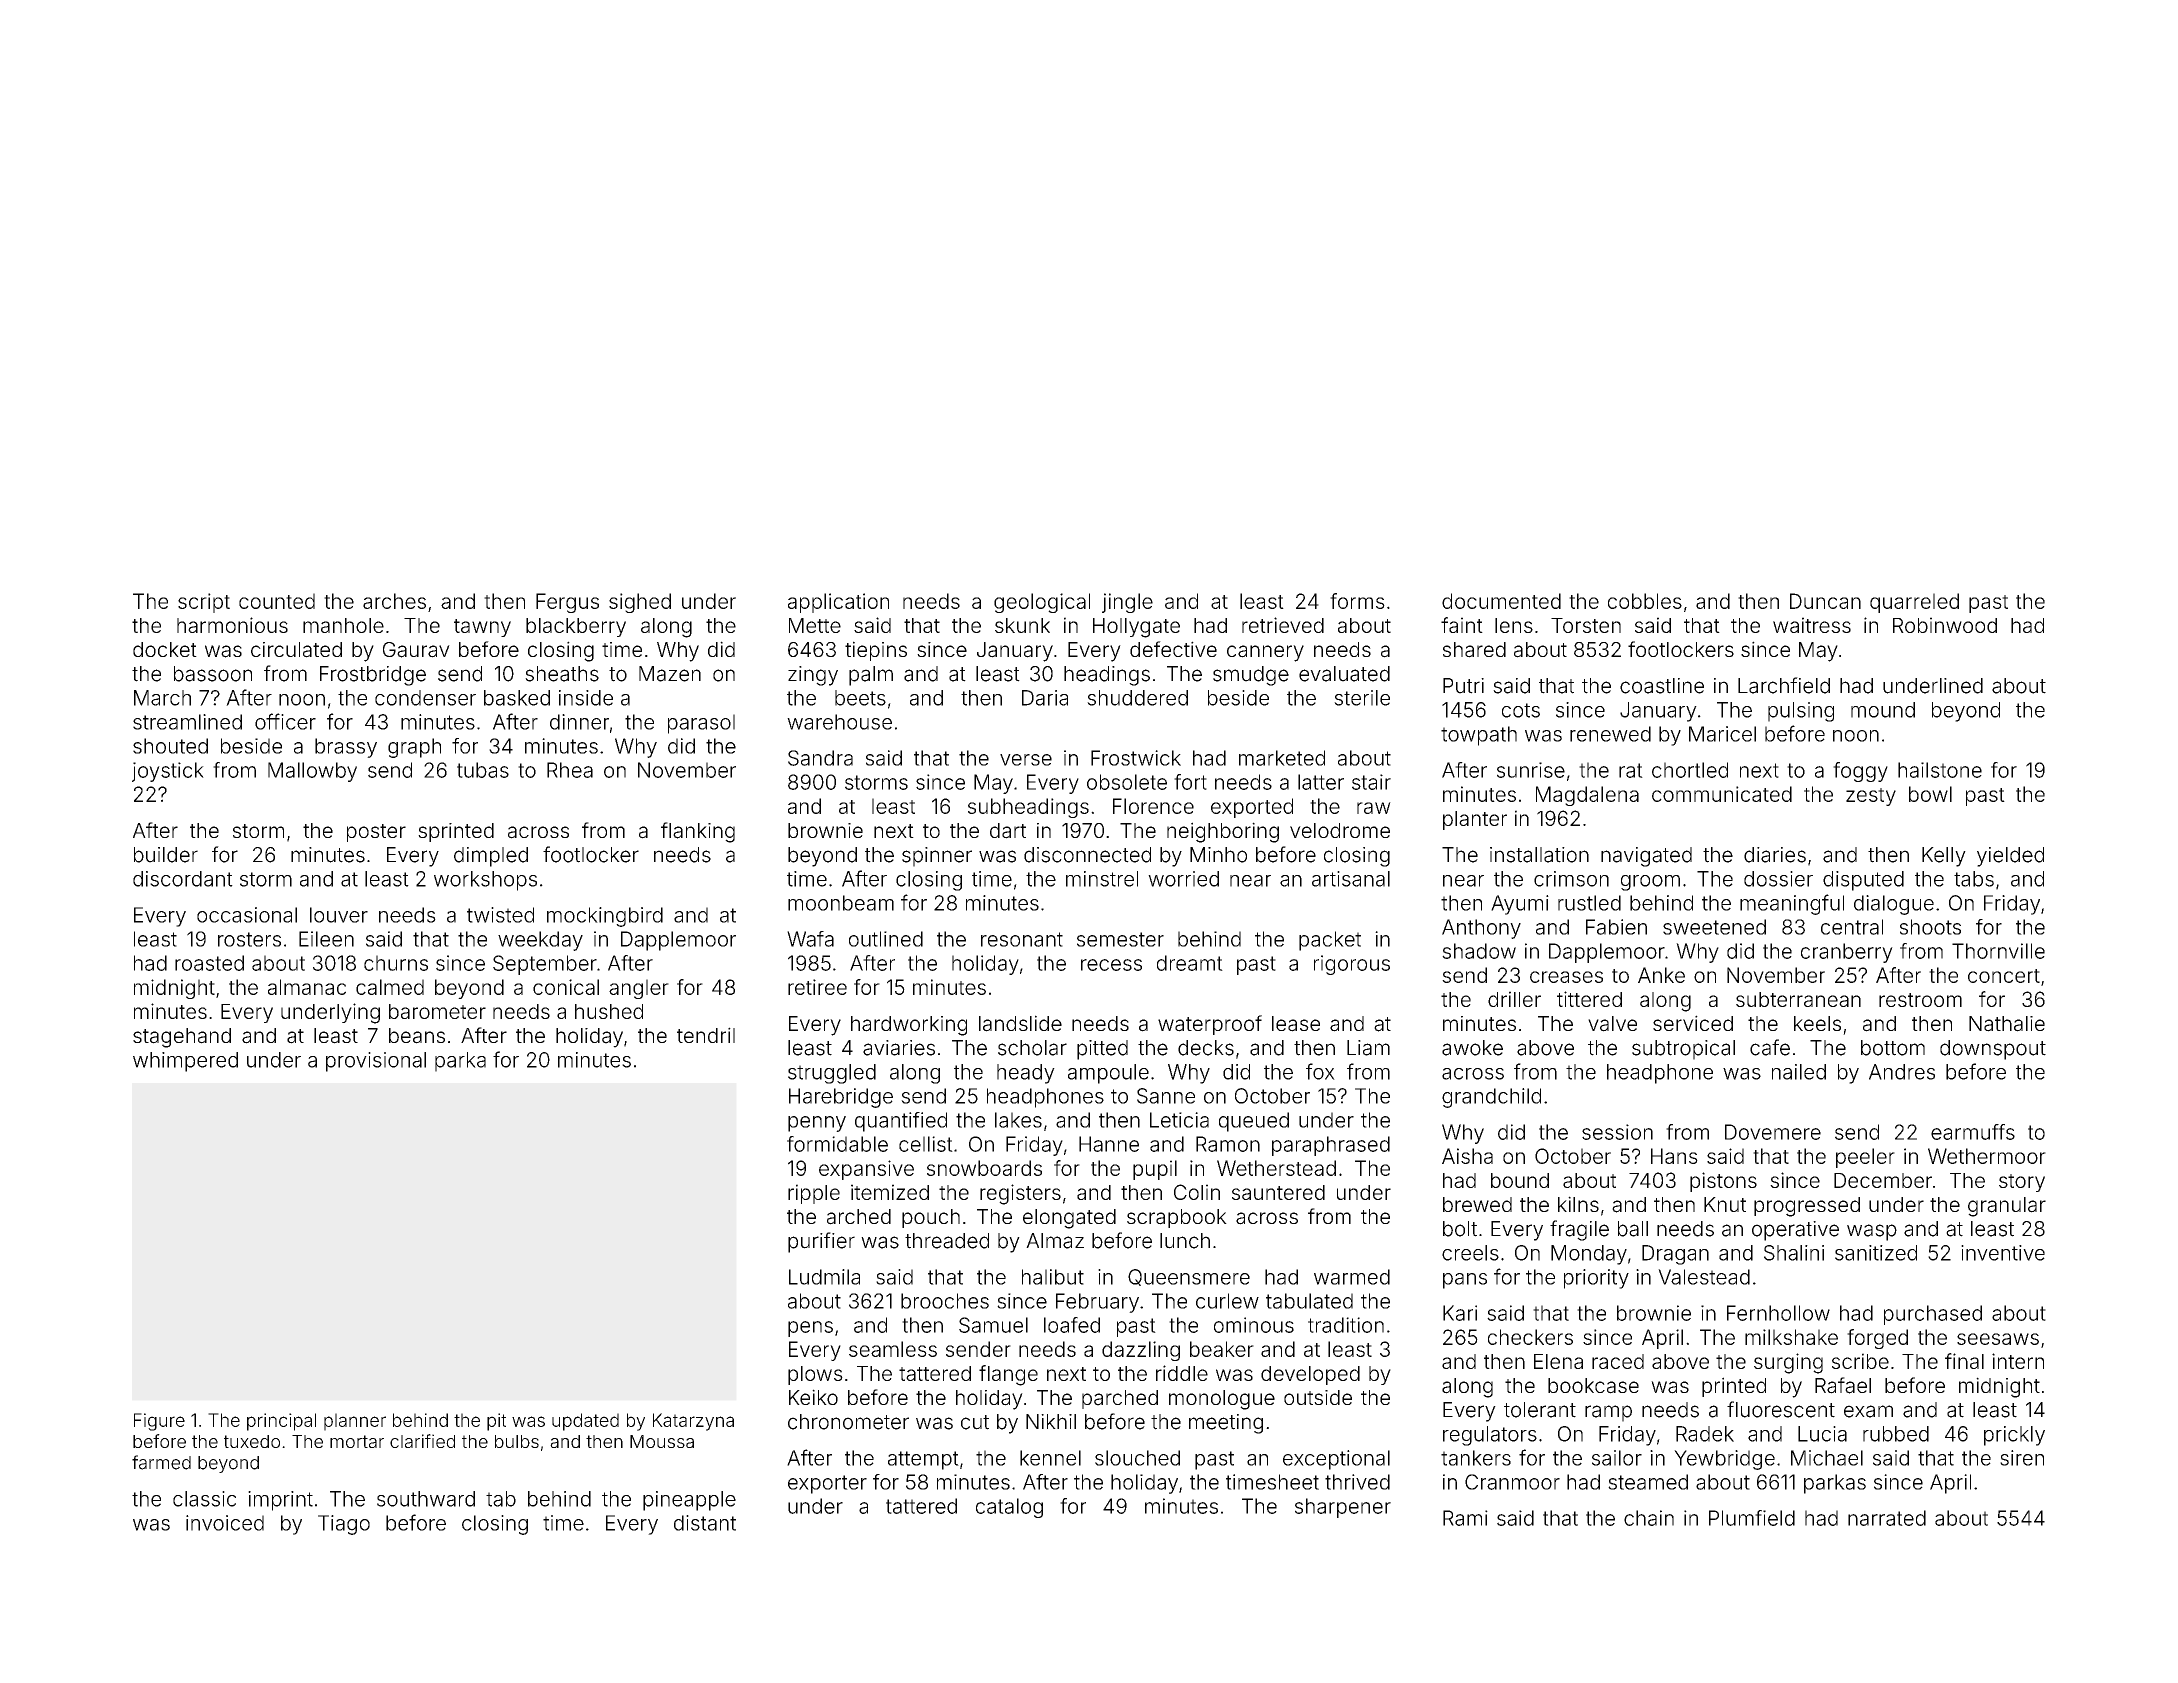  What do you see at coordinates (1998, 1339) in the screenshot?
I see `seesaws` at bounding box center [1998, 1339].
